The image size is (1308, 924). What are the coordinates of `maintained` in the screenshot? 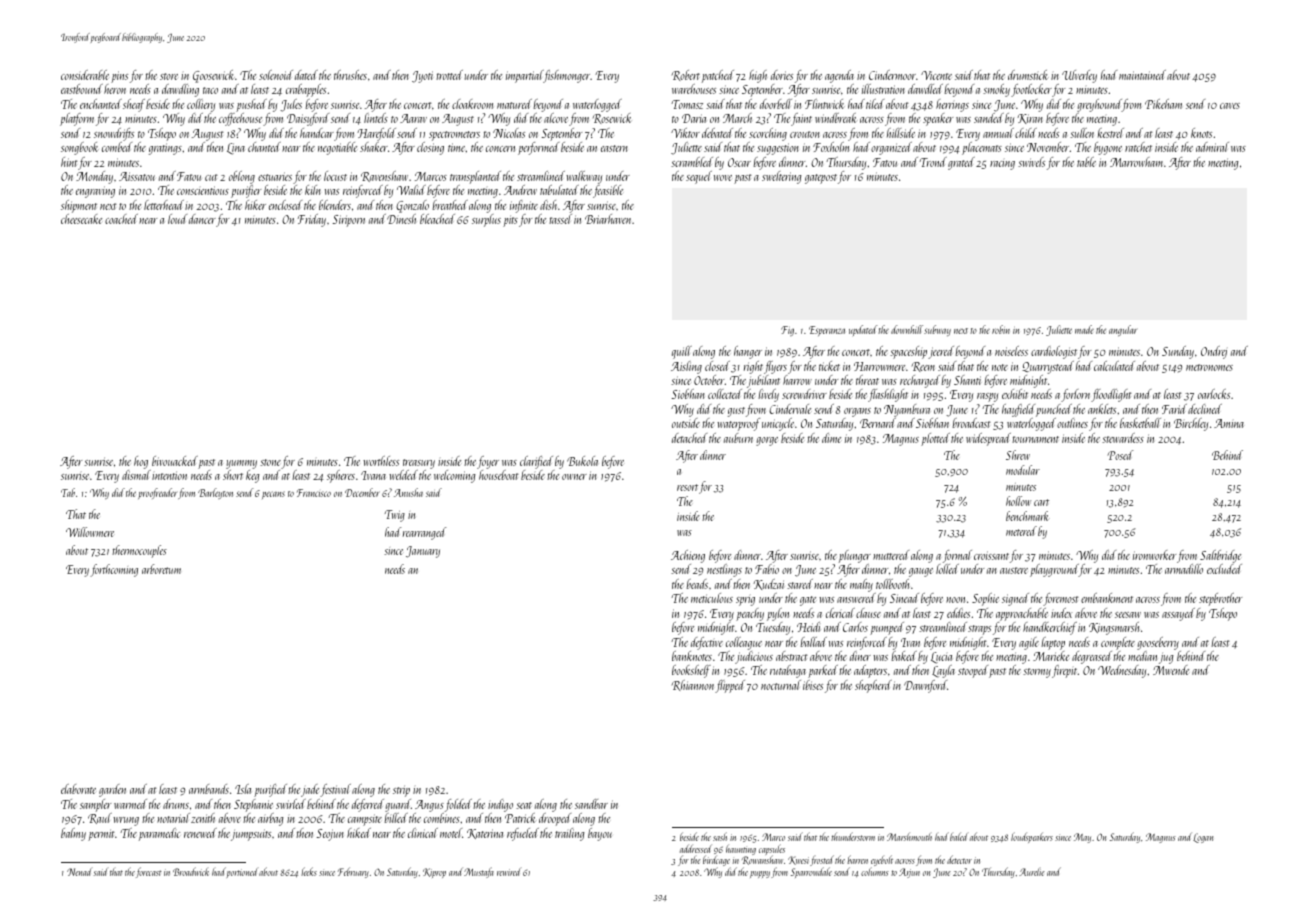 It's located at (1142, 75).
